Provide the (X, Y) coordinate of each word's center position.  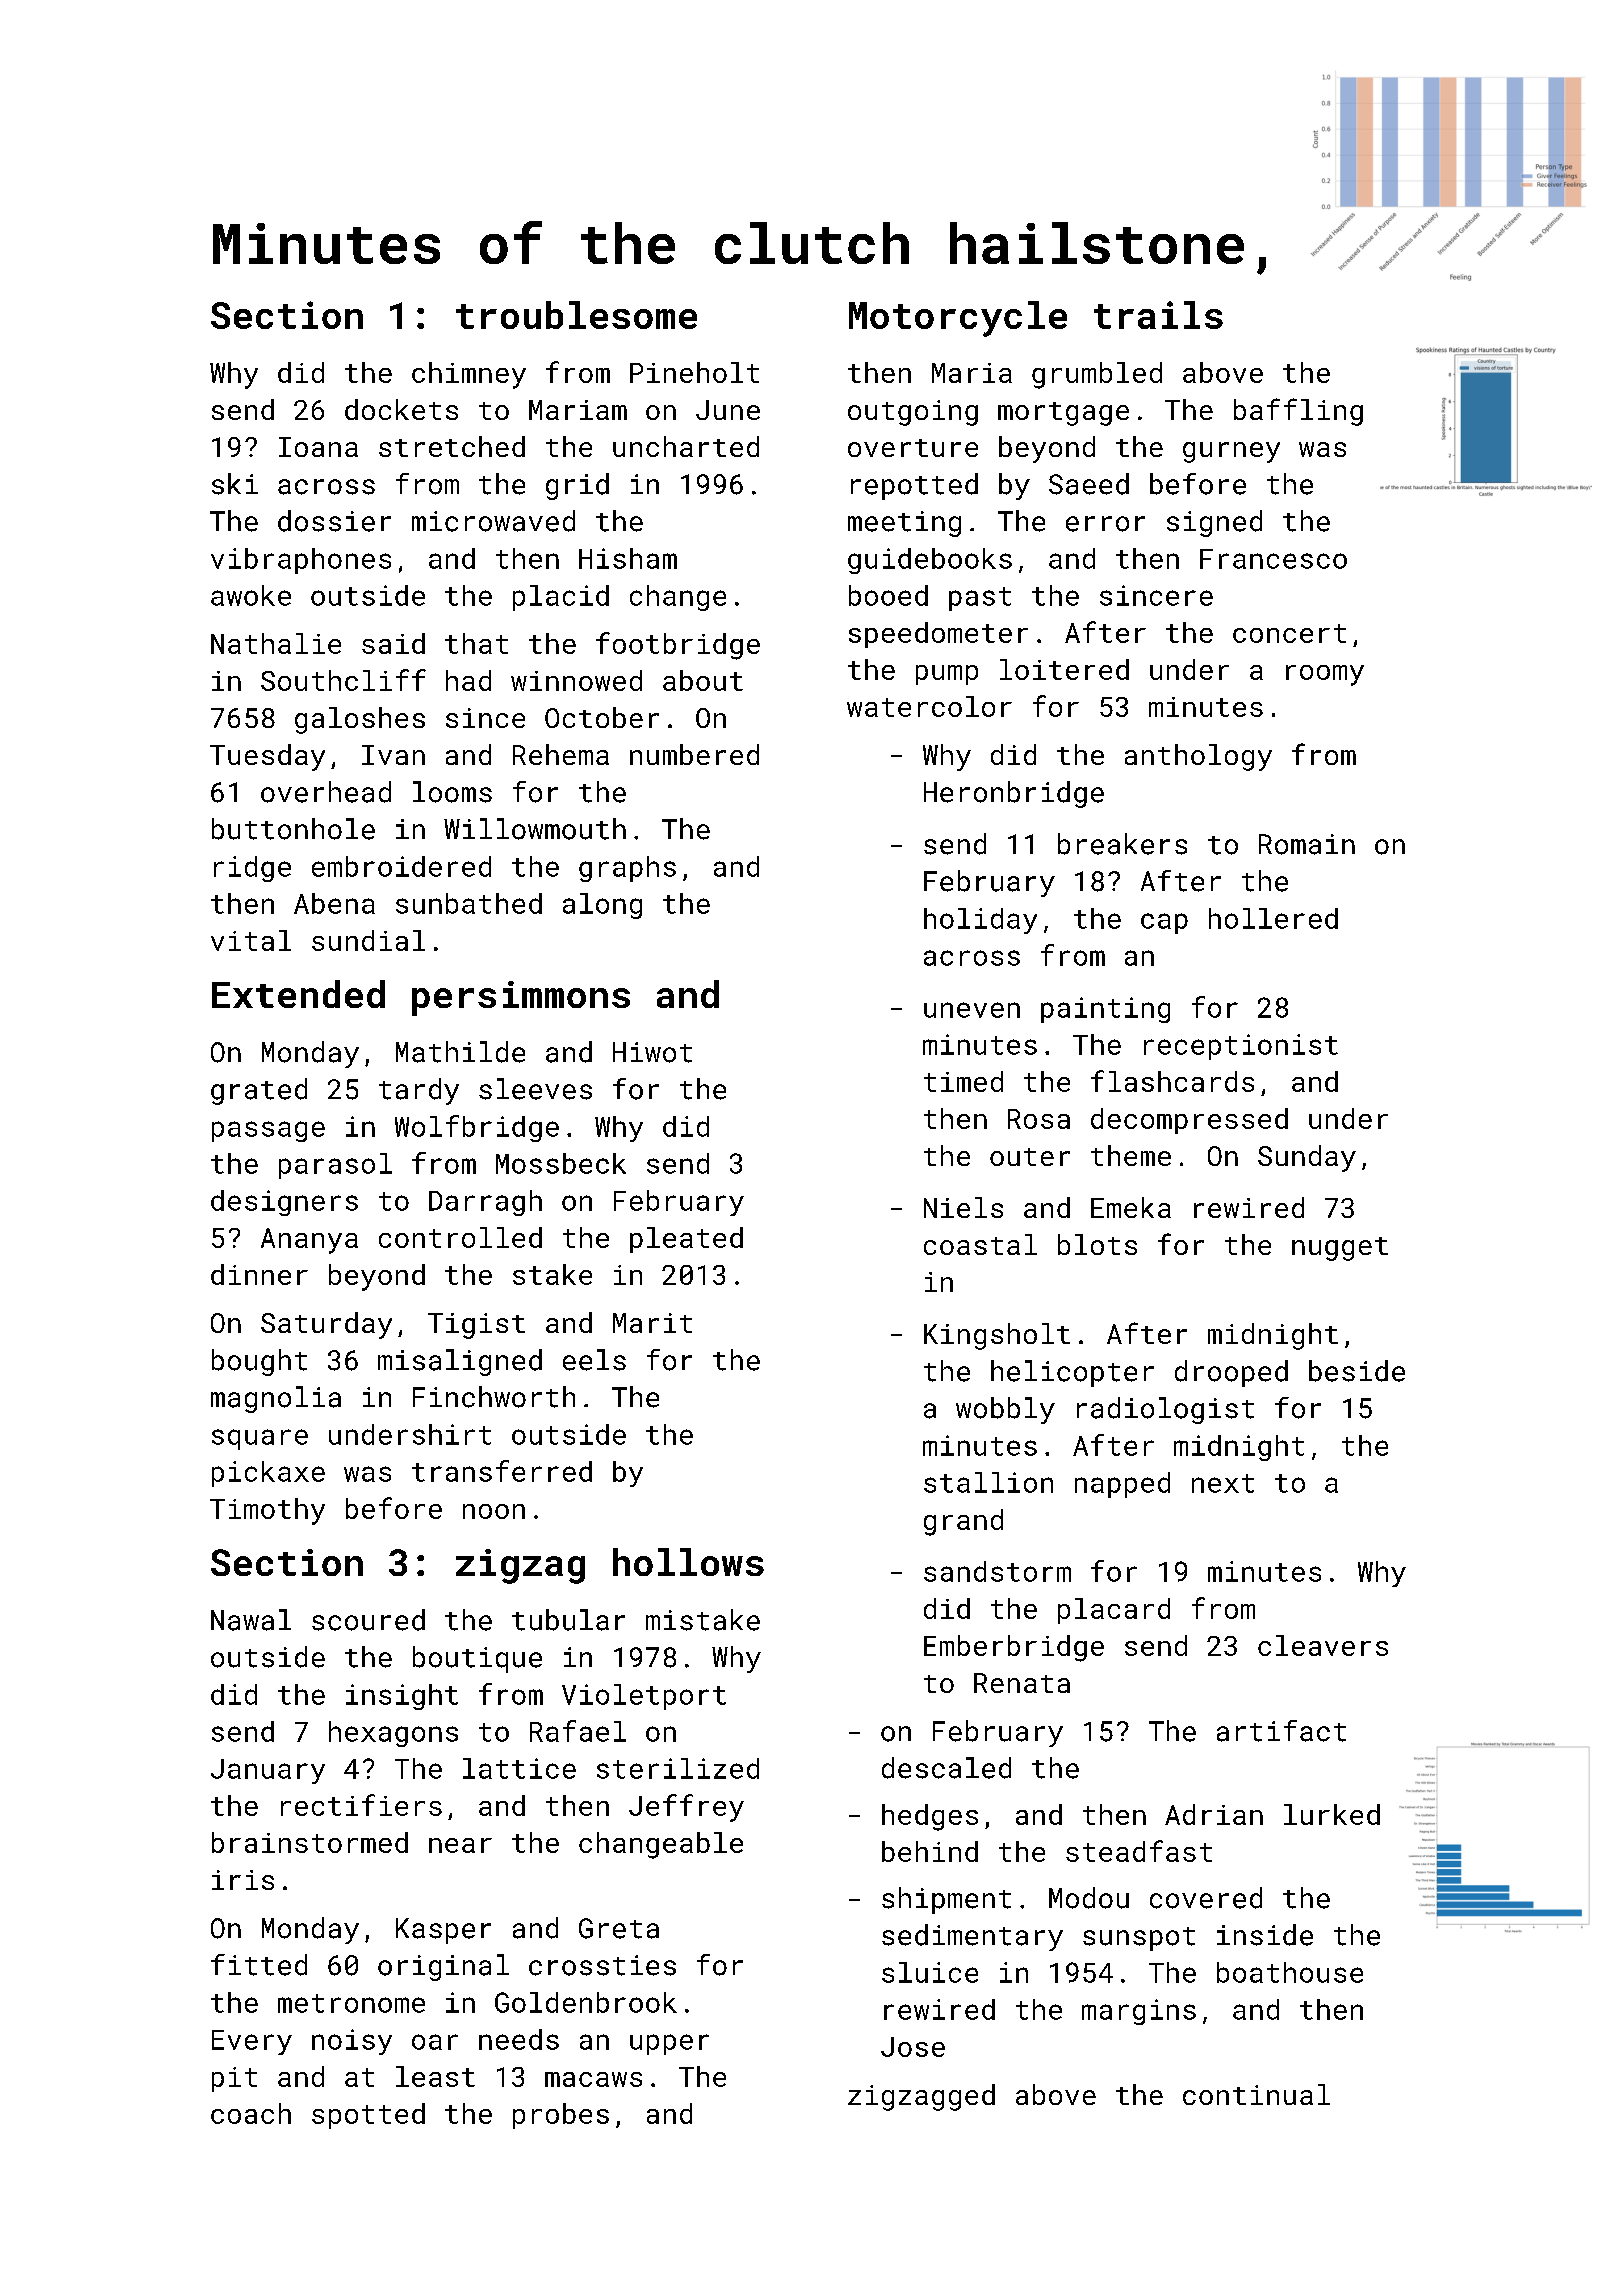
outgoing (913, 413)
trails (1158, 315)
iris (243, 1880)
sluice (930, 1972)
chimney (469, 375)
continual (1256, 2094)
